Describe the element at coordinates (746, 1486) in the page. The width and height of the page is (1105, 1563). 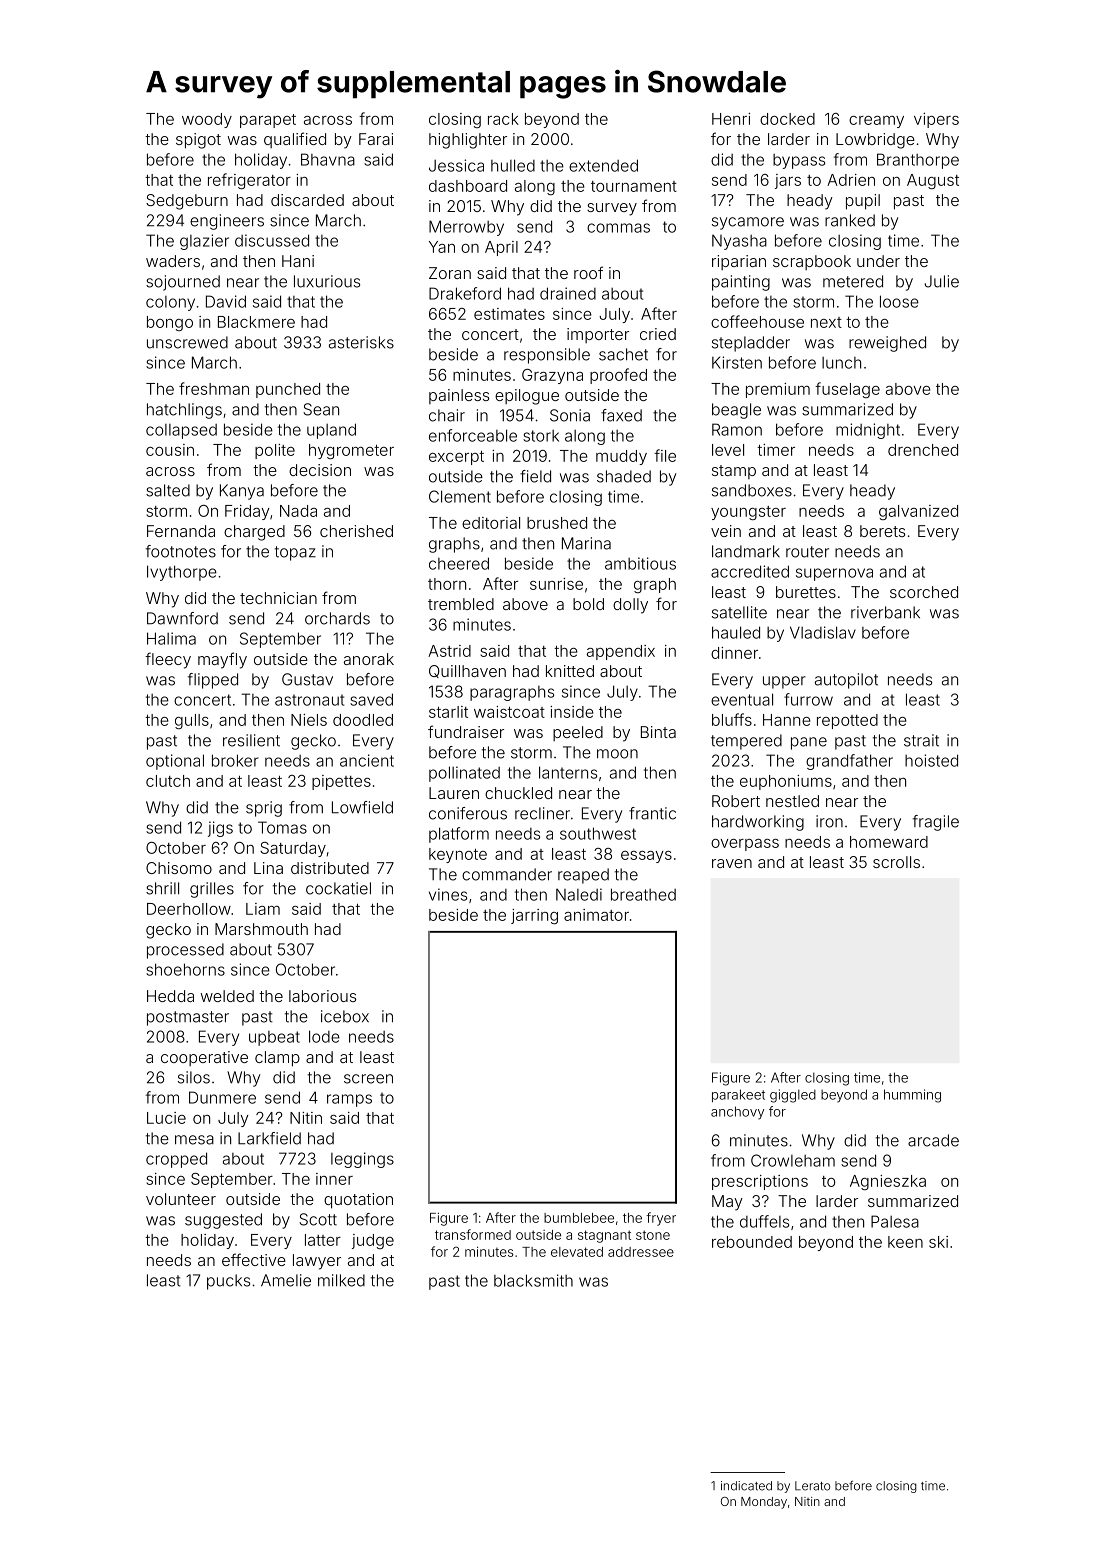
I see `indicated` at that location.
